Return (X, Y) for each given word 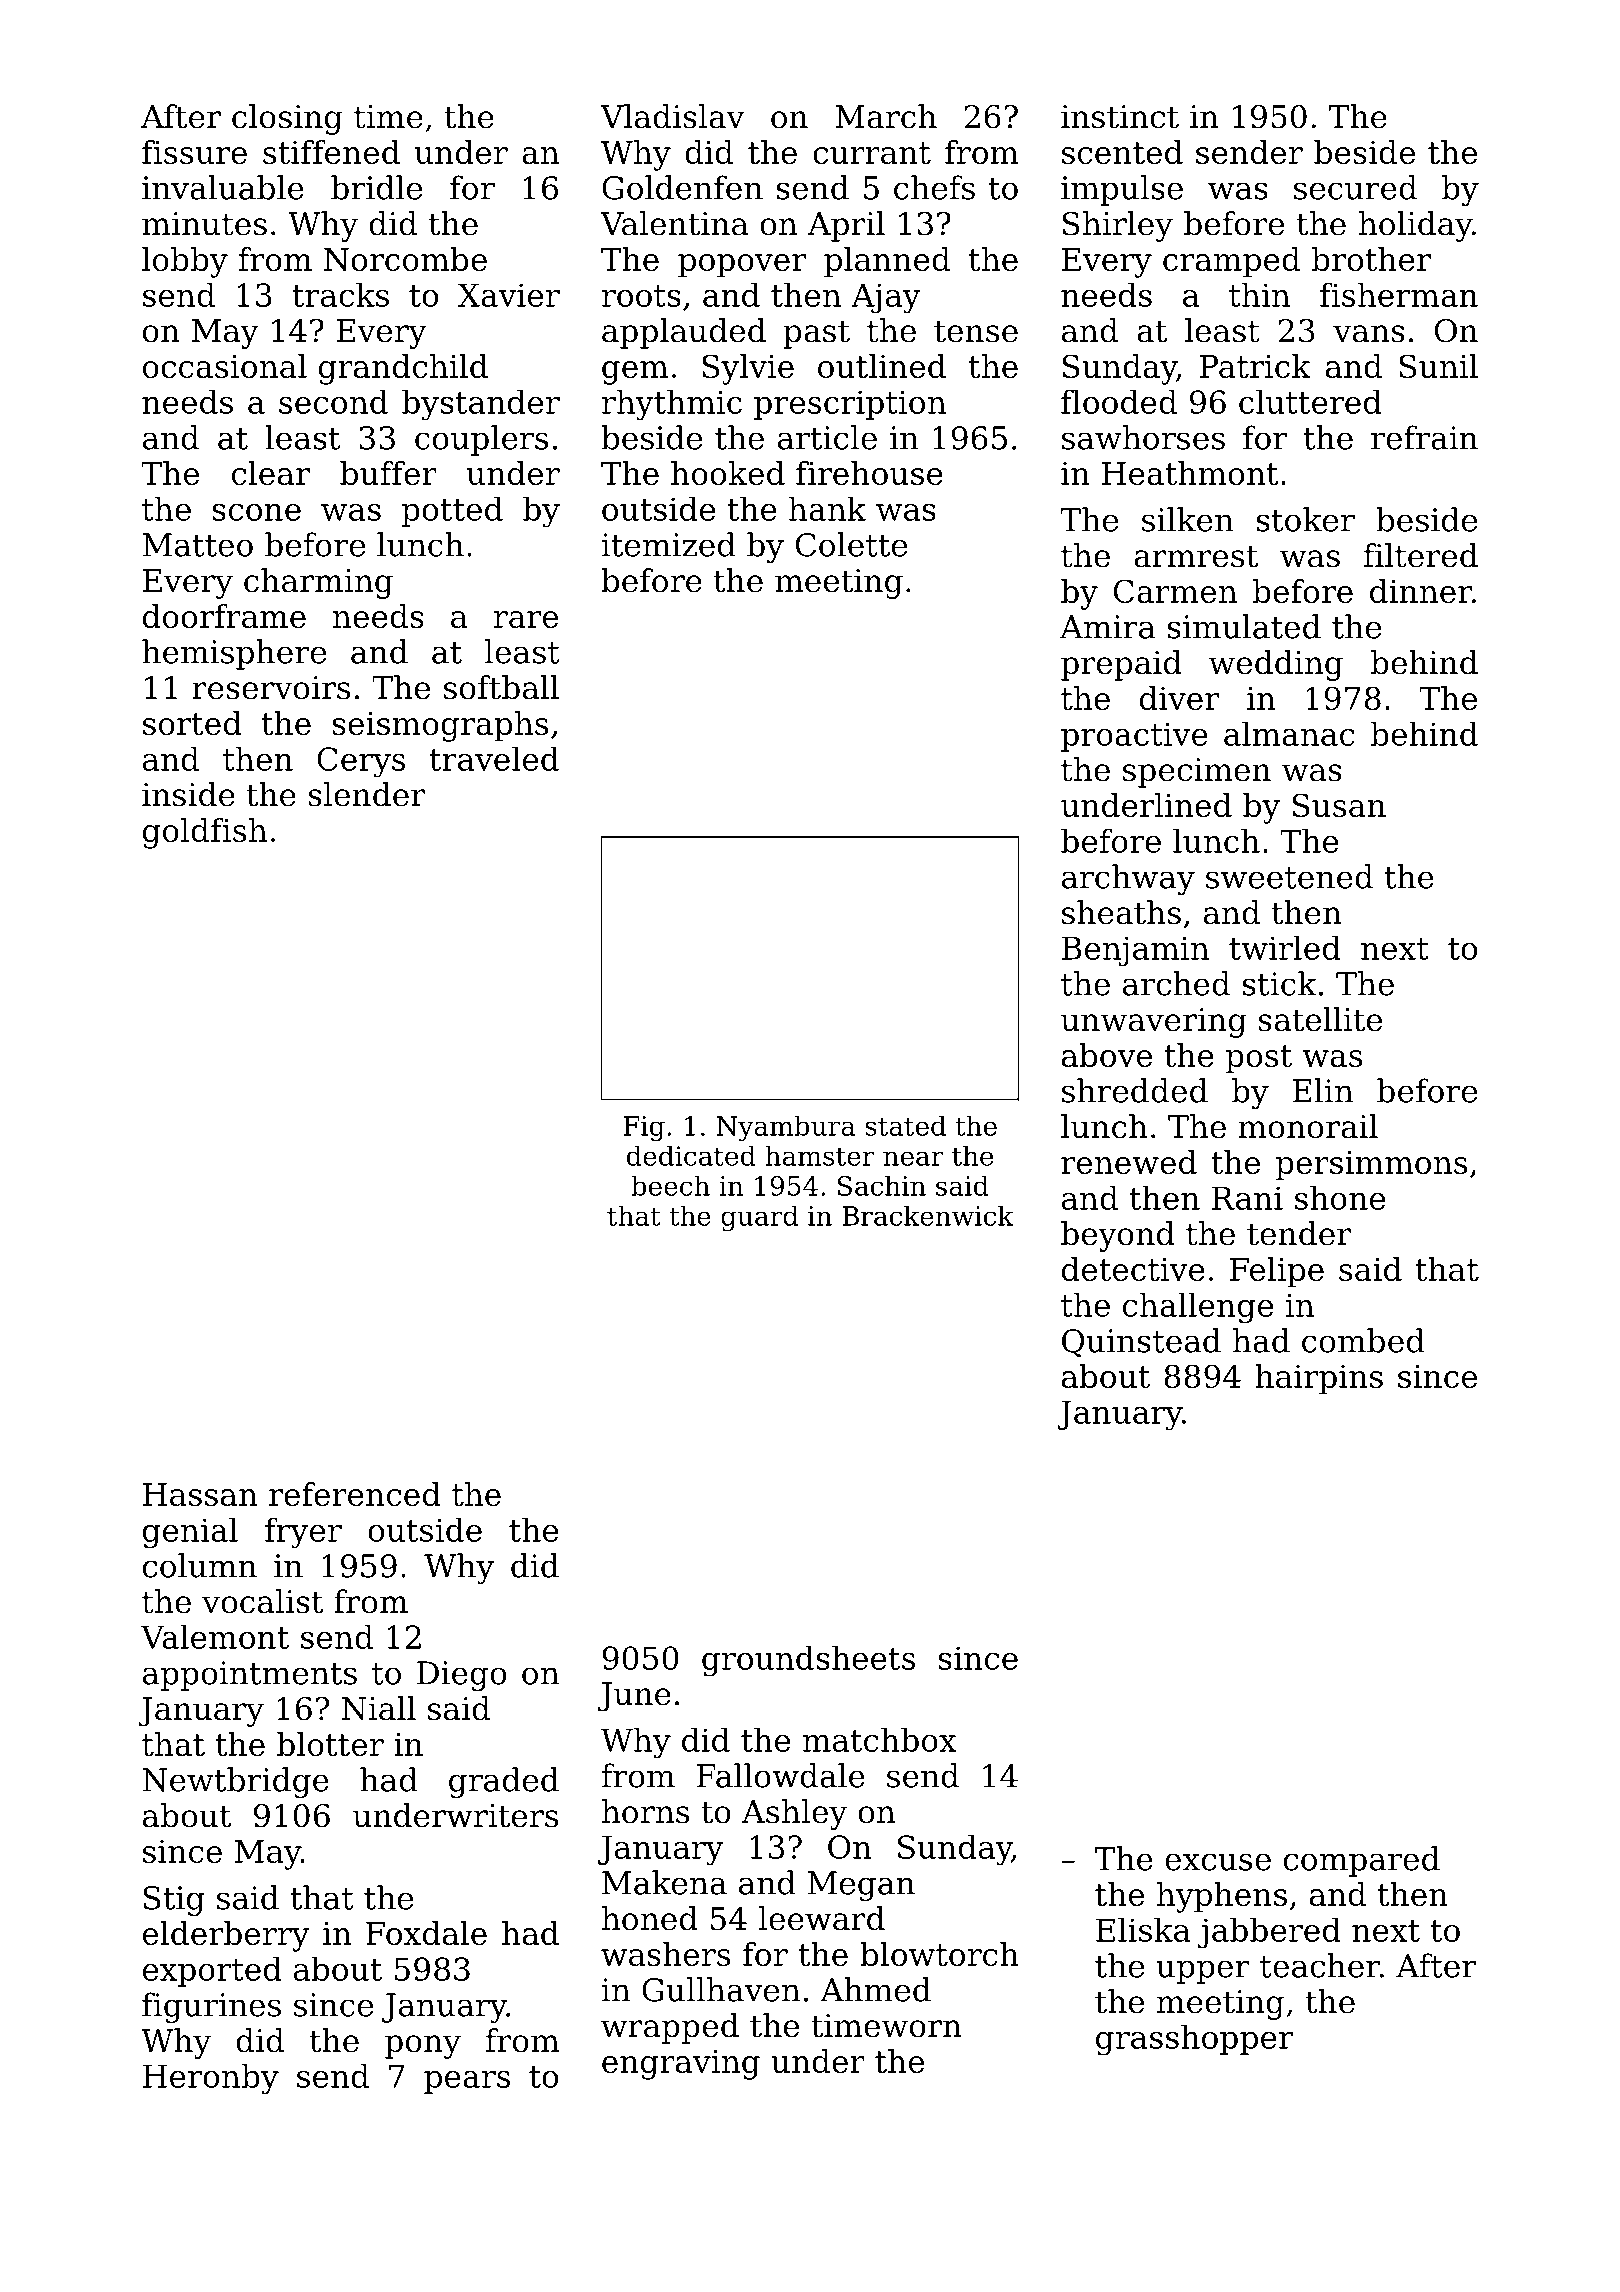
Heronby (211, 2079)
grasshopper (1194, 2040)
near (913, 1158)
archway (1128, 879)
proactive (1134, 737)
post (1259, 1059)
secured (1355, 187)
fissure (194, 152)
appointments (250, 1676)
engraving (681, 2065)
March (886, 116)
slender (366, 794)
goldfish (205, 833)
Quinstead (1141, 1342)
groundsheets (808, 1661)
